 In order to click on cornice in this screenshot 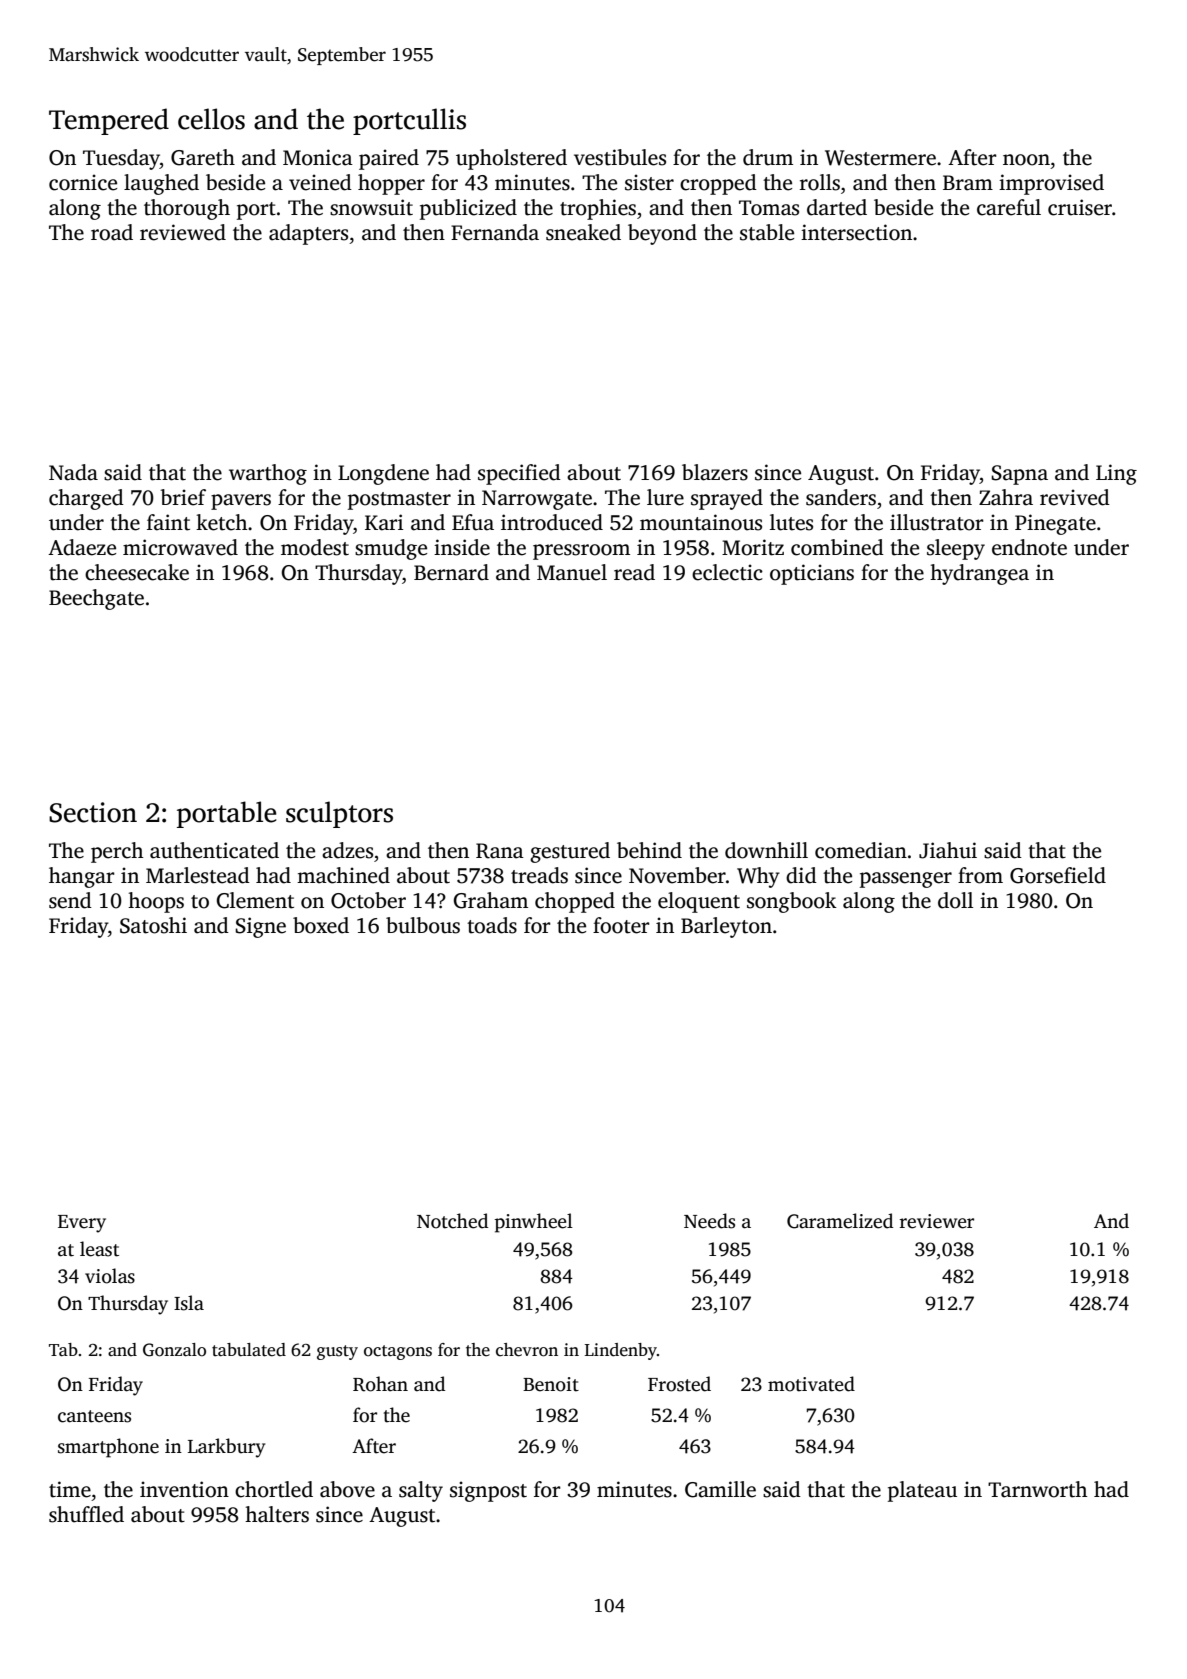, I will do `click(83, 182)`.
